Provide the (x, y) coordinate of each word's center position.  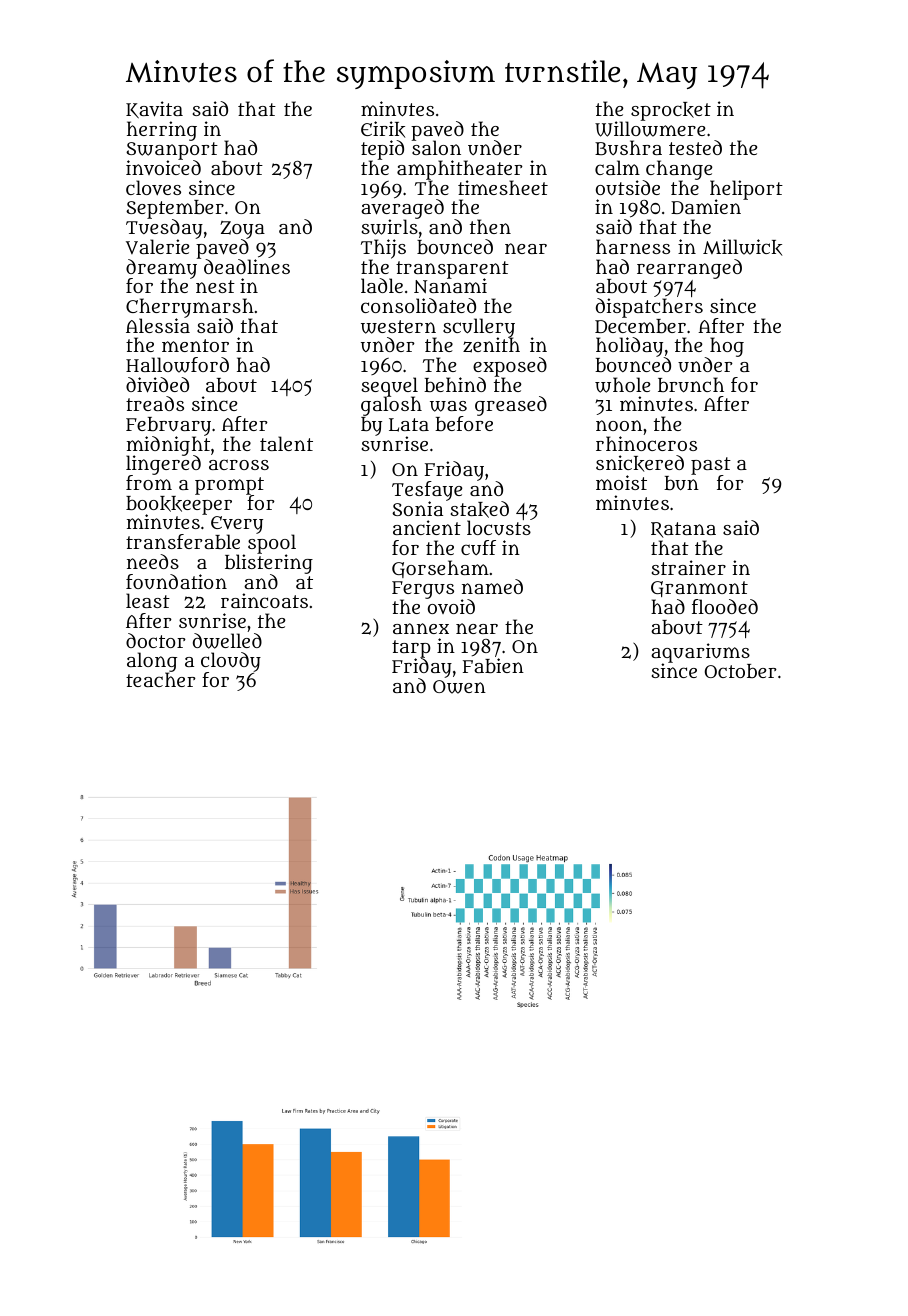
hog (727, 347)
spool (272, 544)
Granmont (699, 589)
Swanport (172, 151)
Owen (459, 687)
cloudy (231, 662)
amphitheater (460, 170)
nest (215, 286)
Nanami (450, 286)
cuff (478, 547)
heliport (746, 190)
